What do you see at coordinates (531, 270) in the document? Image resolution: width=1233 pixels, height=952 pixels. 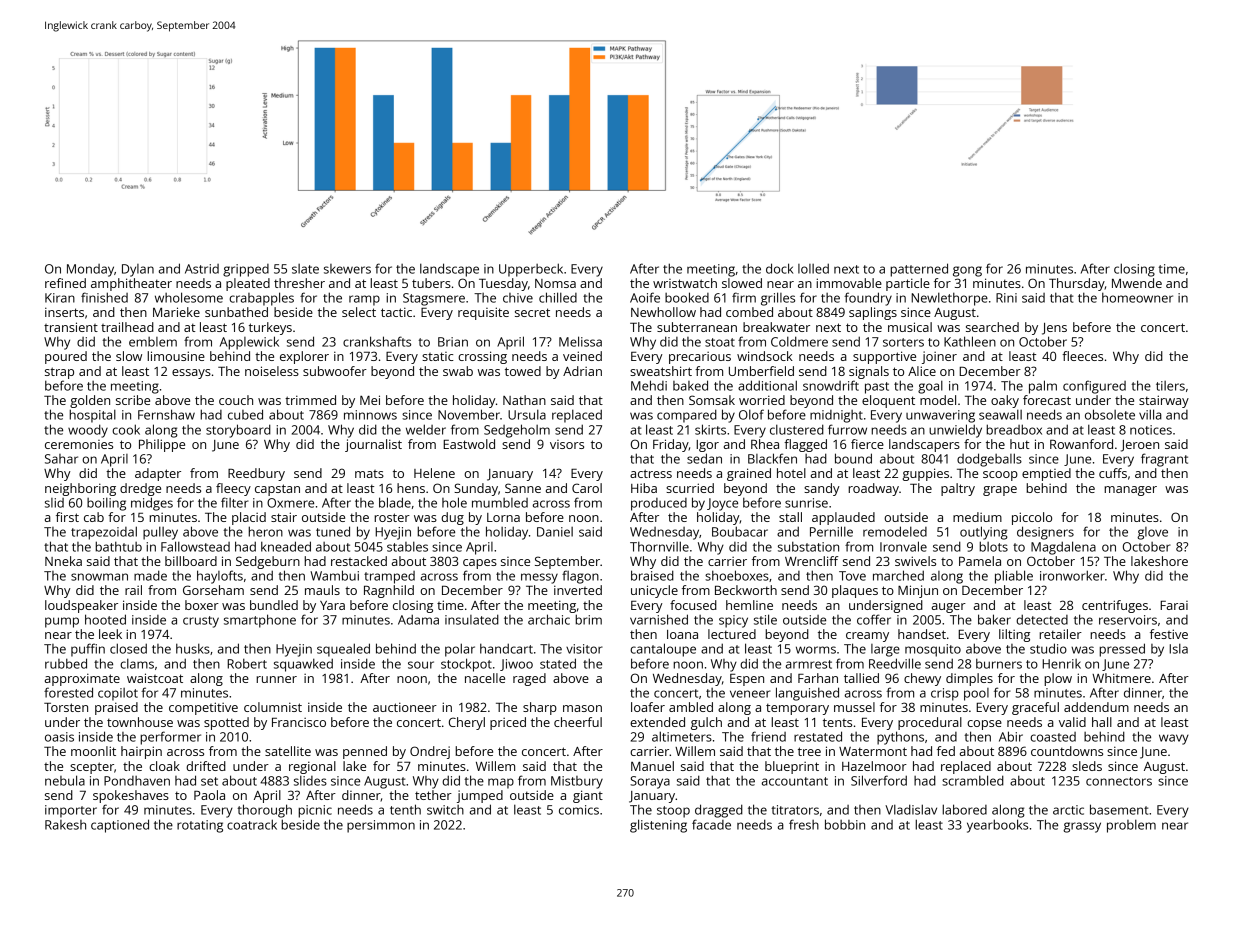 I see `Upperbeck` at bounding box center [531, 270].
